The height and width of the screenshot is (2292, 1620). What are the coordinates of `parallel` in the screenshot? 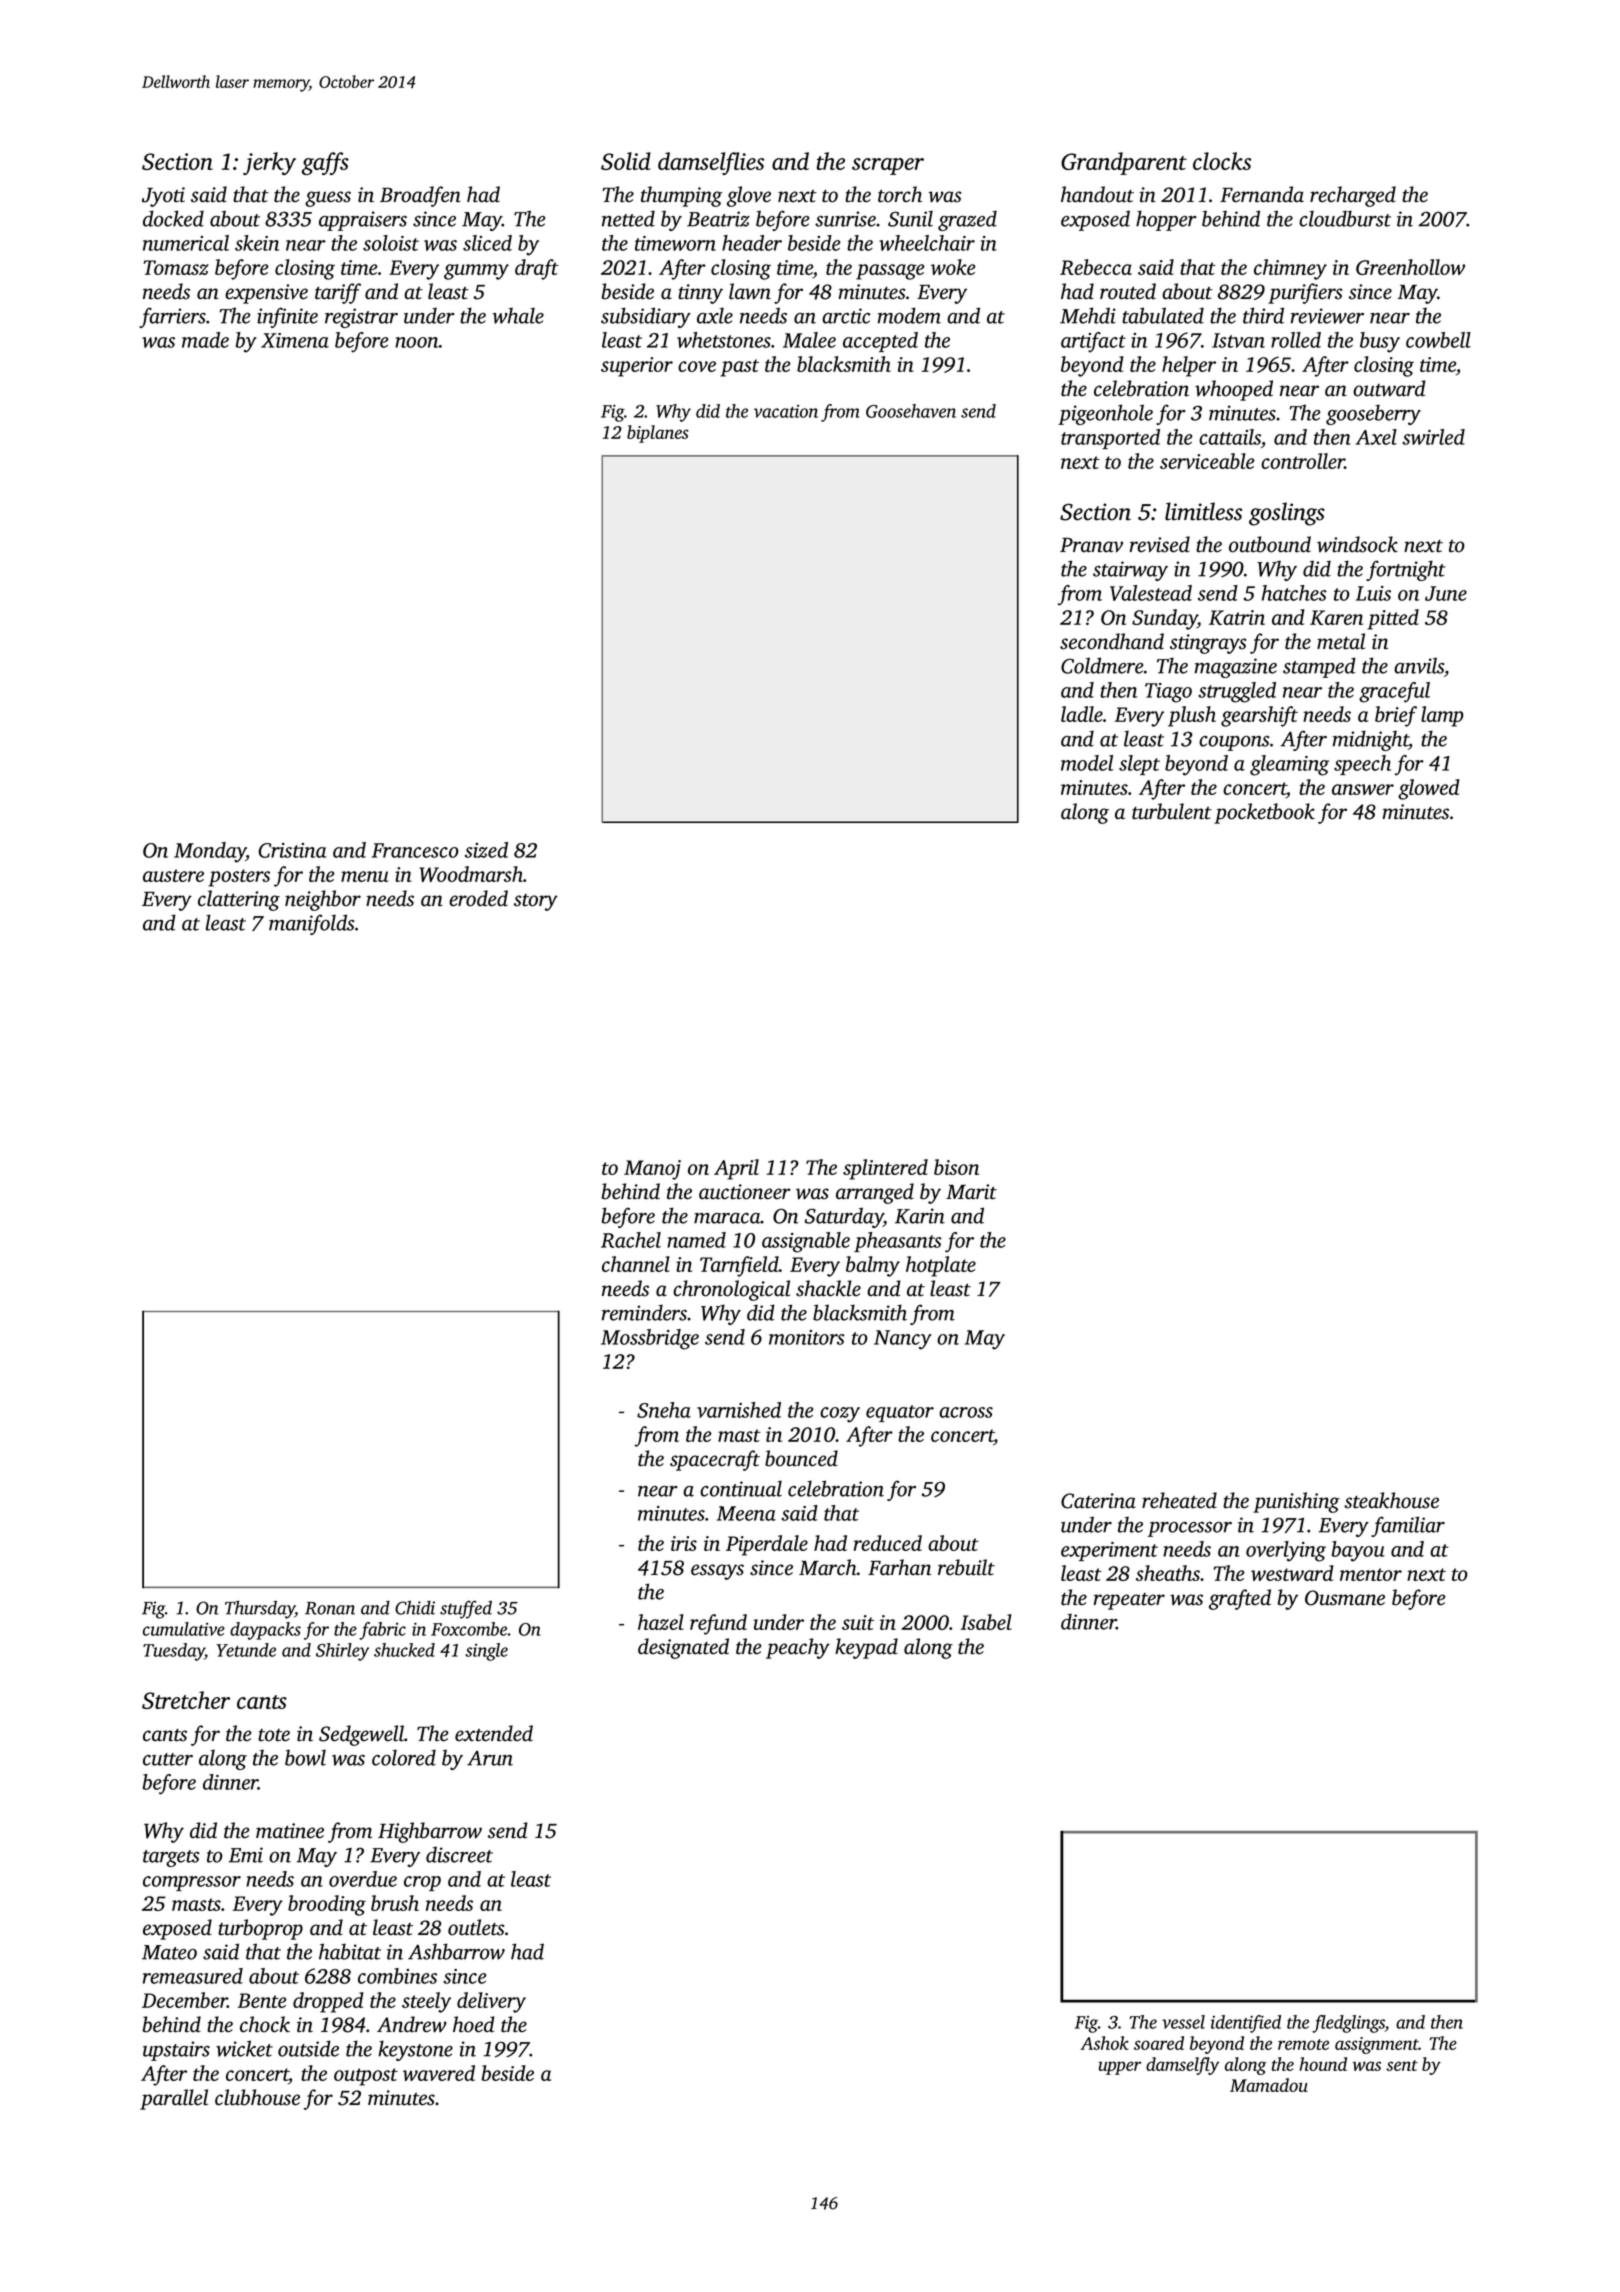 It's located at (174, 2099).
